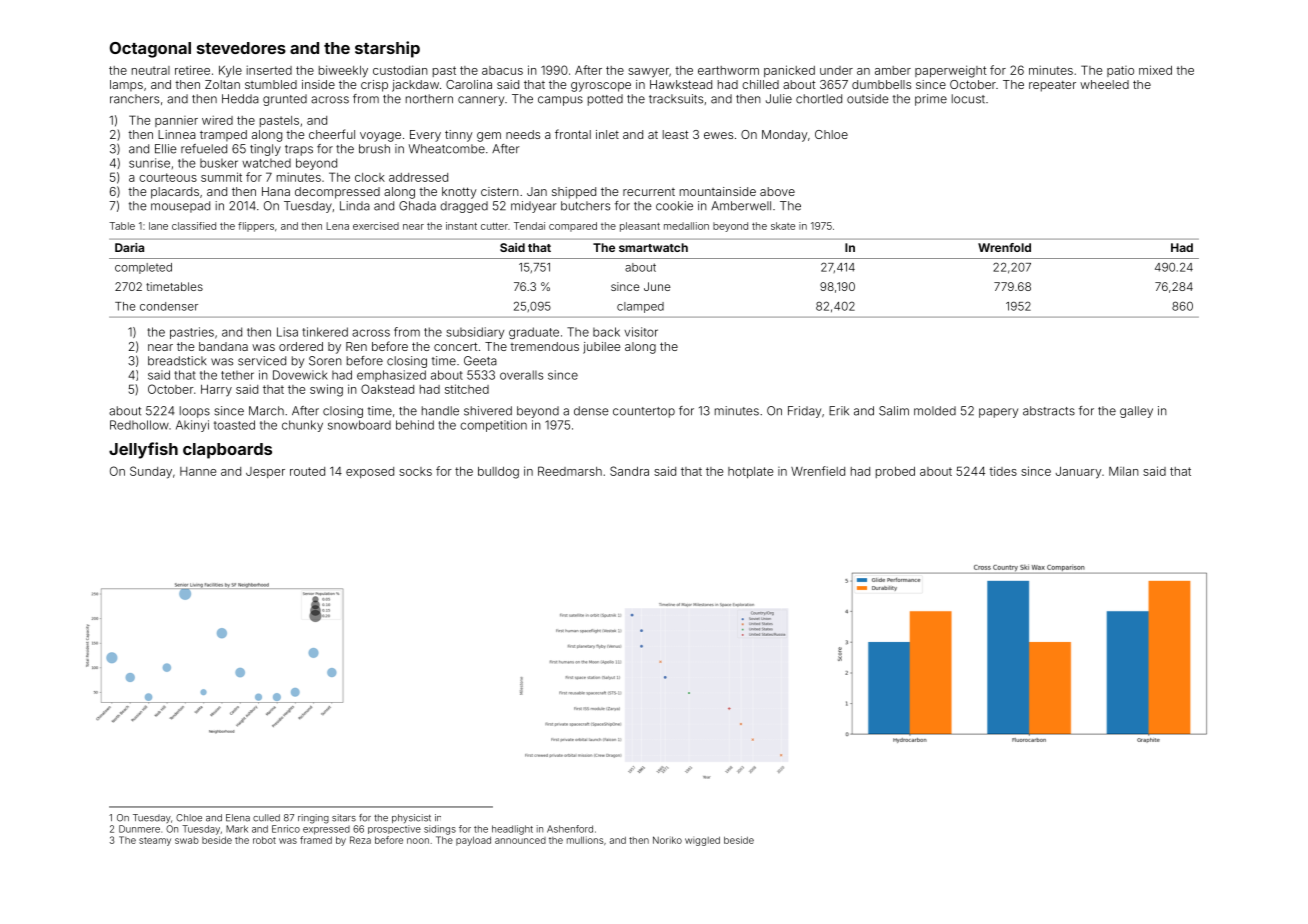  What do you see at coordinates (387, 49) in the screenshot?
I see `starship` at bounding box center [387, 49].
